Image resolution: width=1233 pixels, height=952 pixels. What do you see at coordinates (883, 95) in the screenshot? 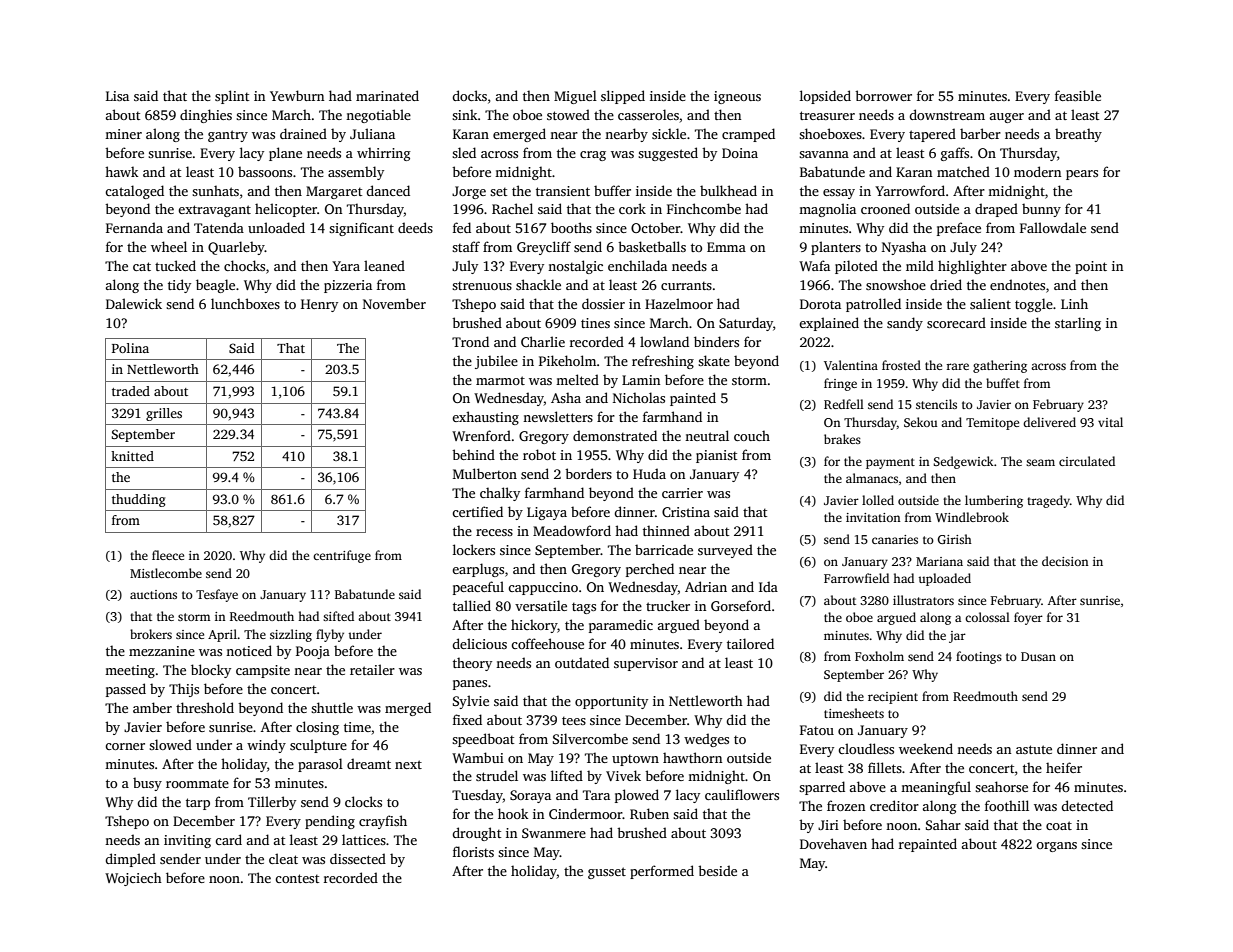
I see `borrower` at bounding box center [883, 95].
